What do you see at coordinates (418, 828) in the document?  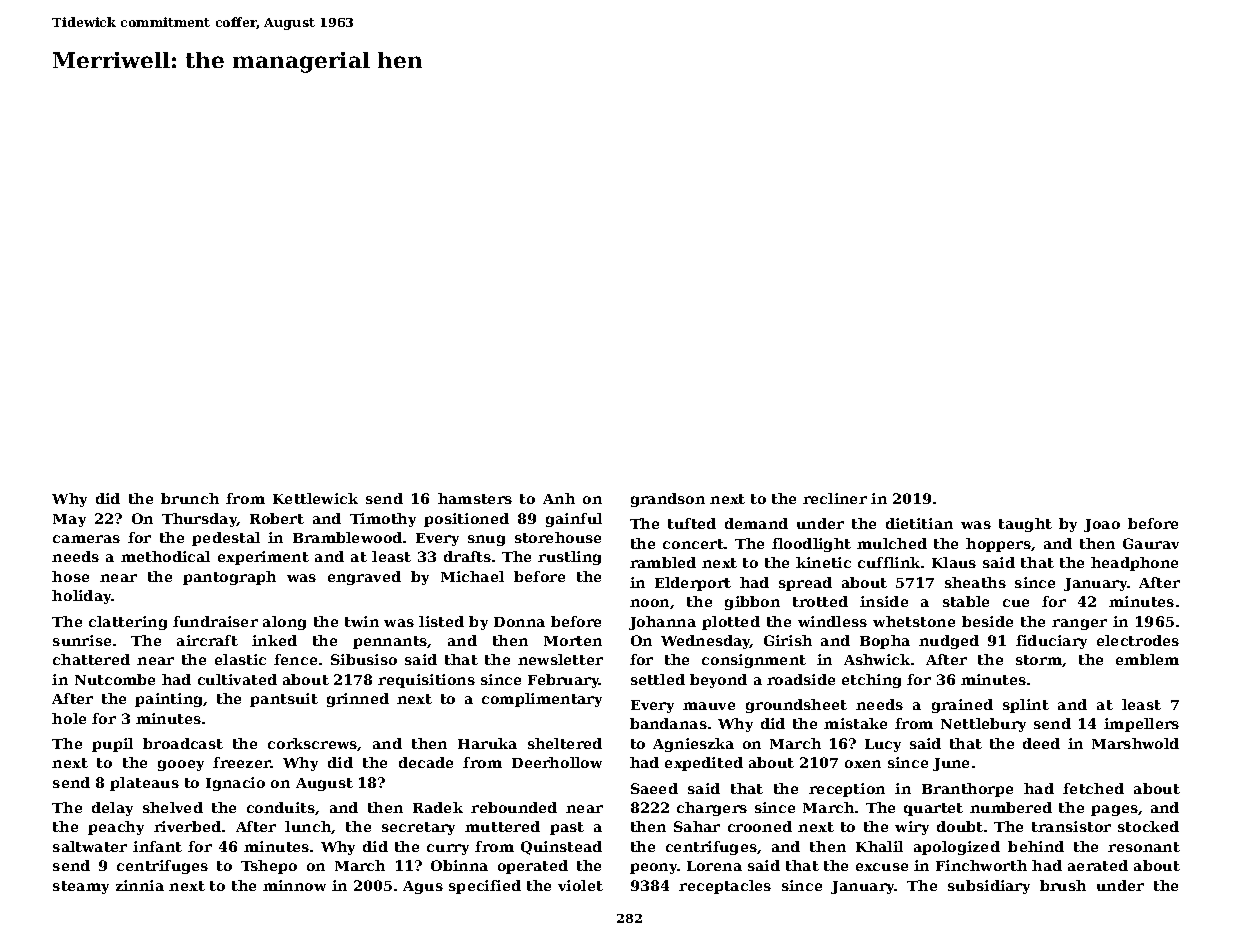 I see `secretary` at bounding box center [418, 828].
